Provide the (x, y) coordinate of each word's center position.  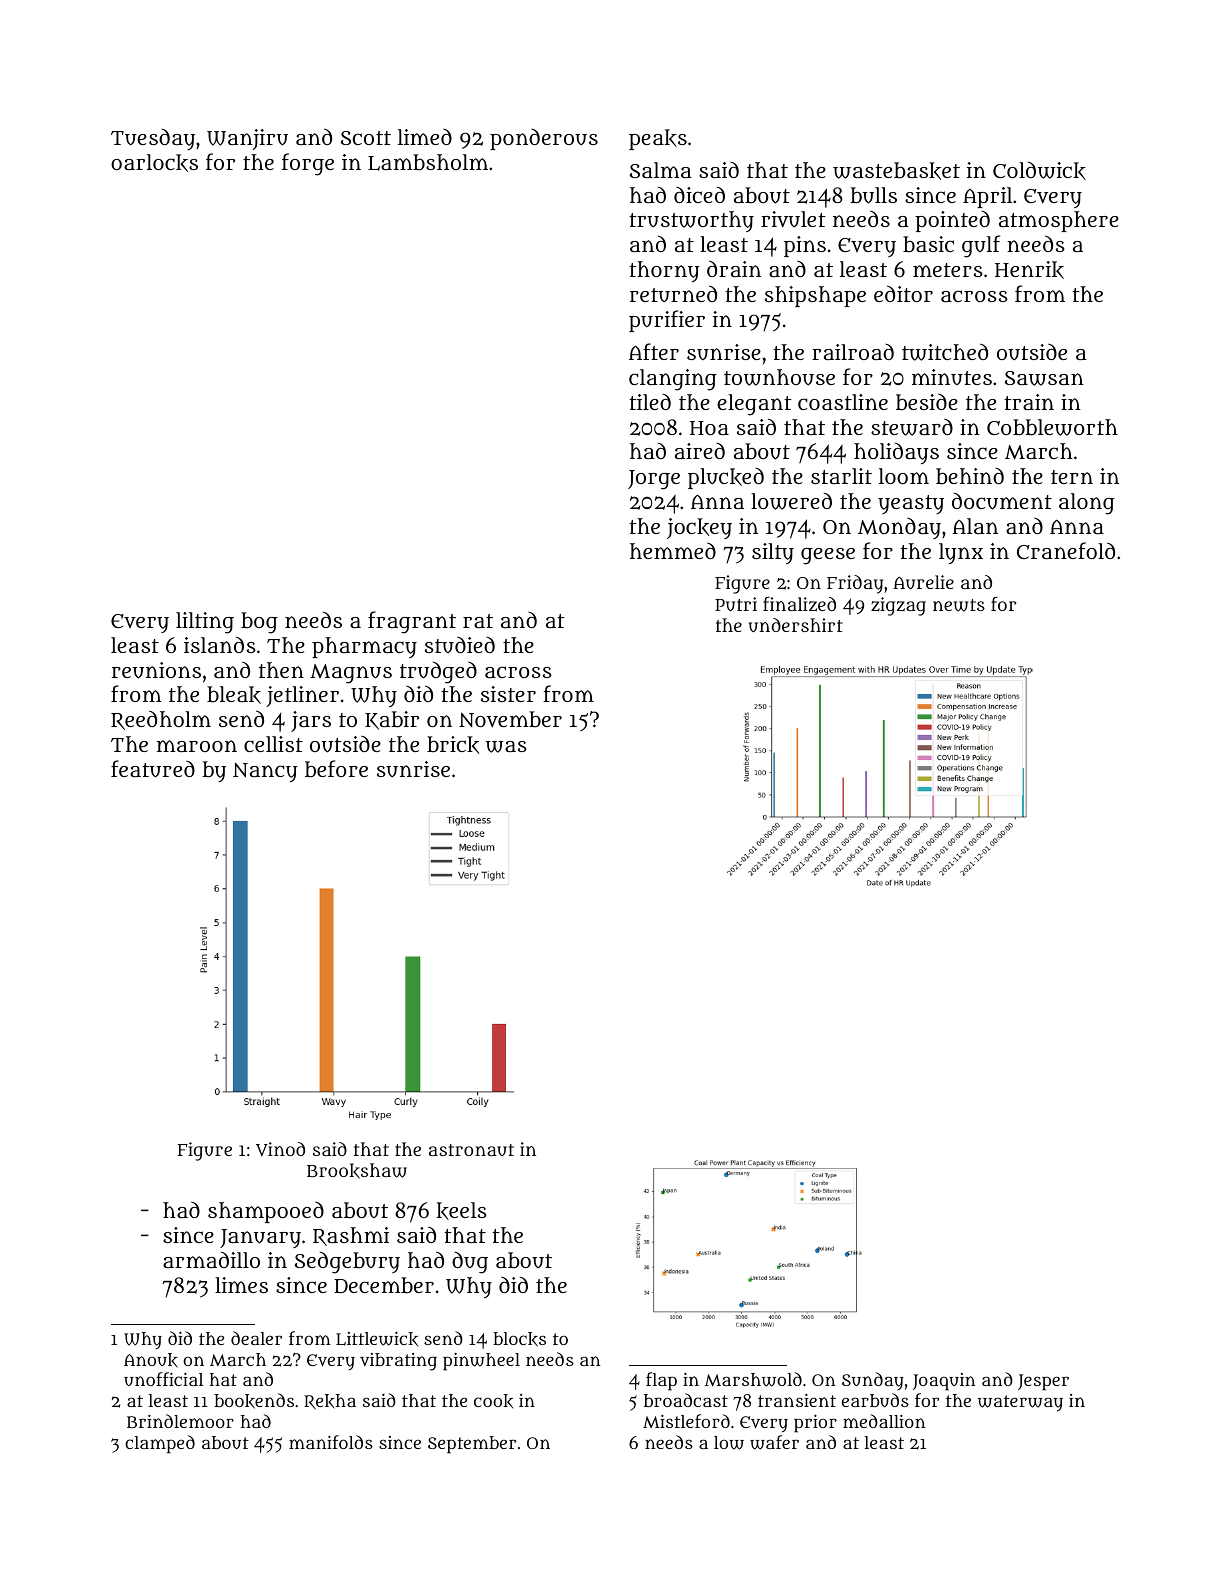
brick (453, 745)
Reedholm (161, 720)
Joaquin (944, 1382)
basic (928, 244)
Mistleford (686, 1421)
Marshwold (753, 1379)
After (654, 351)
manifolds (331, 1442)
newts (959, 605)
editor (903, 293)
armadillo (211, 1260)
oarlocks (154, 163)
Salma (661, 170)
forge (308, 164)
